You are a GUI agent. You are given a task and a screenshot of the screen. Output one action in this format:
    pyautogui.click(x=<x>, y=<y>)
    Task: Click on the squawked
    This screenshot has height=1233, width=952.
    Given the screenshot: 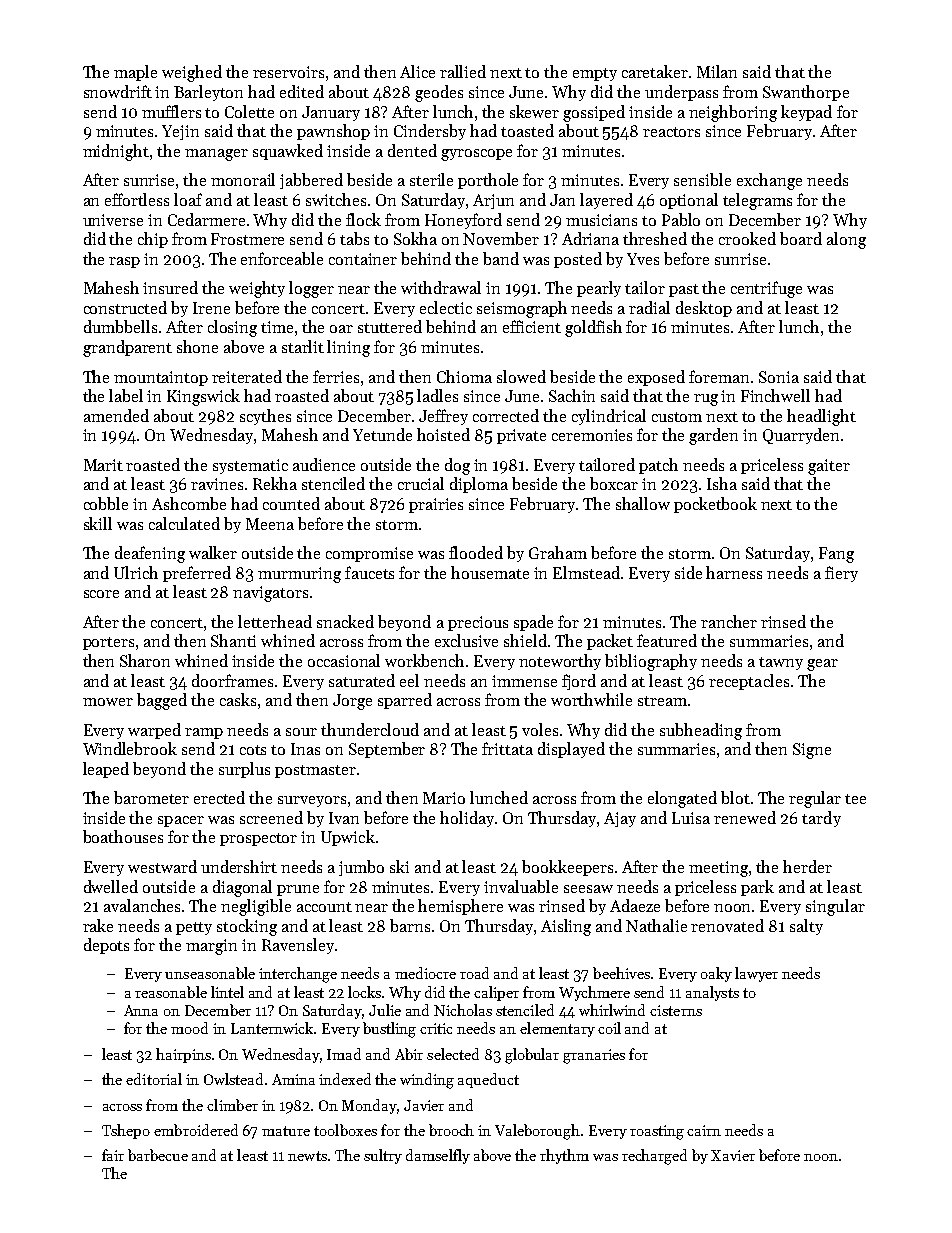 What is the action you would take?
    pyautogui.click(x=288, y=152)
